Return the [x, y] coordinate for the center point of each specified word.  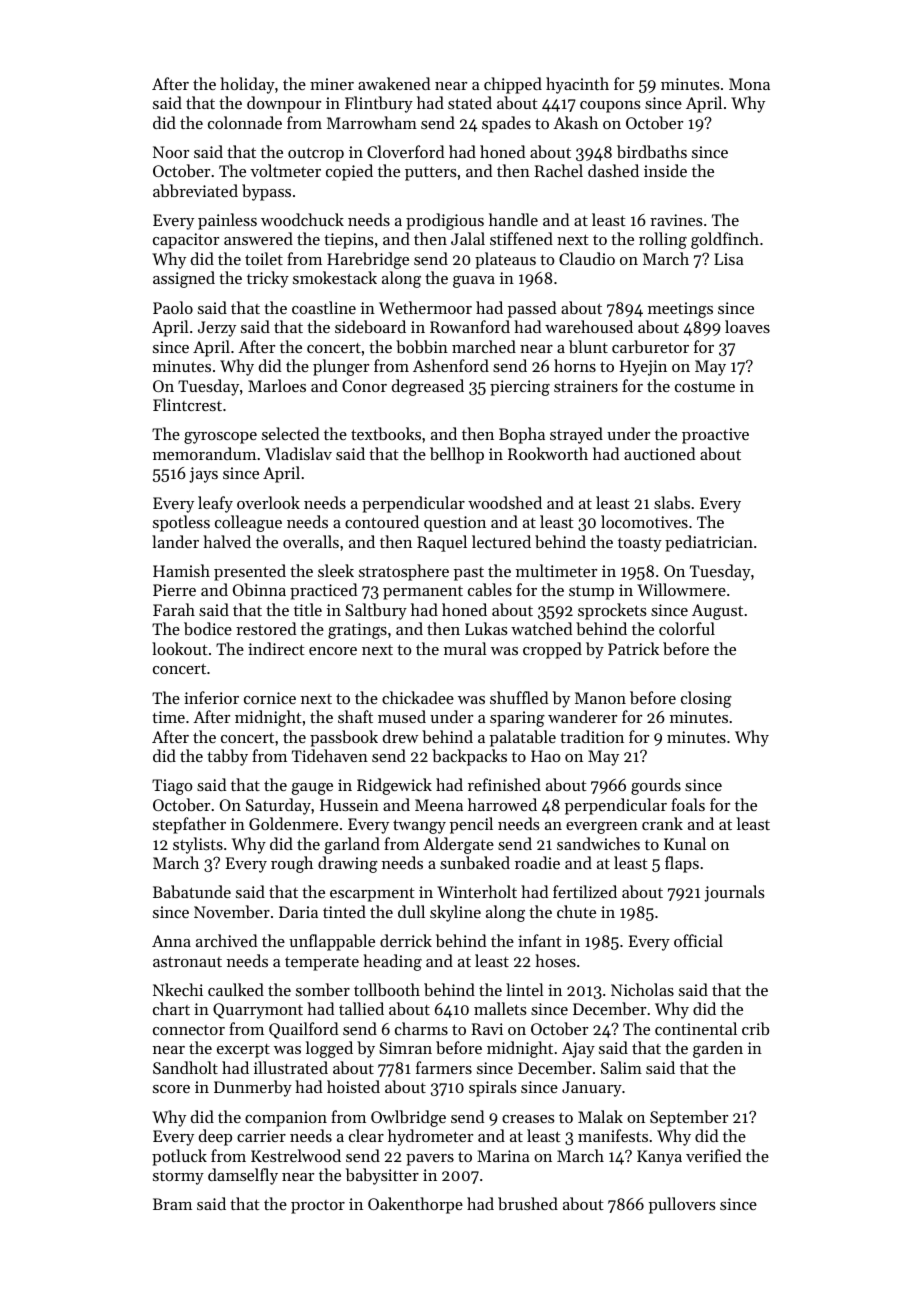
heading [392, 962]
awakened [394, 83]
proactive [715, 436]
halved [227, 541]
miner [332, 84]
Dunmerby [253, 1088]
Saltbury [376, 611]
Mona [749, 84]
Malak [600, 1116]
